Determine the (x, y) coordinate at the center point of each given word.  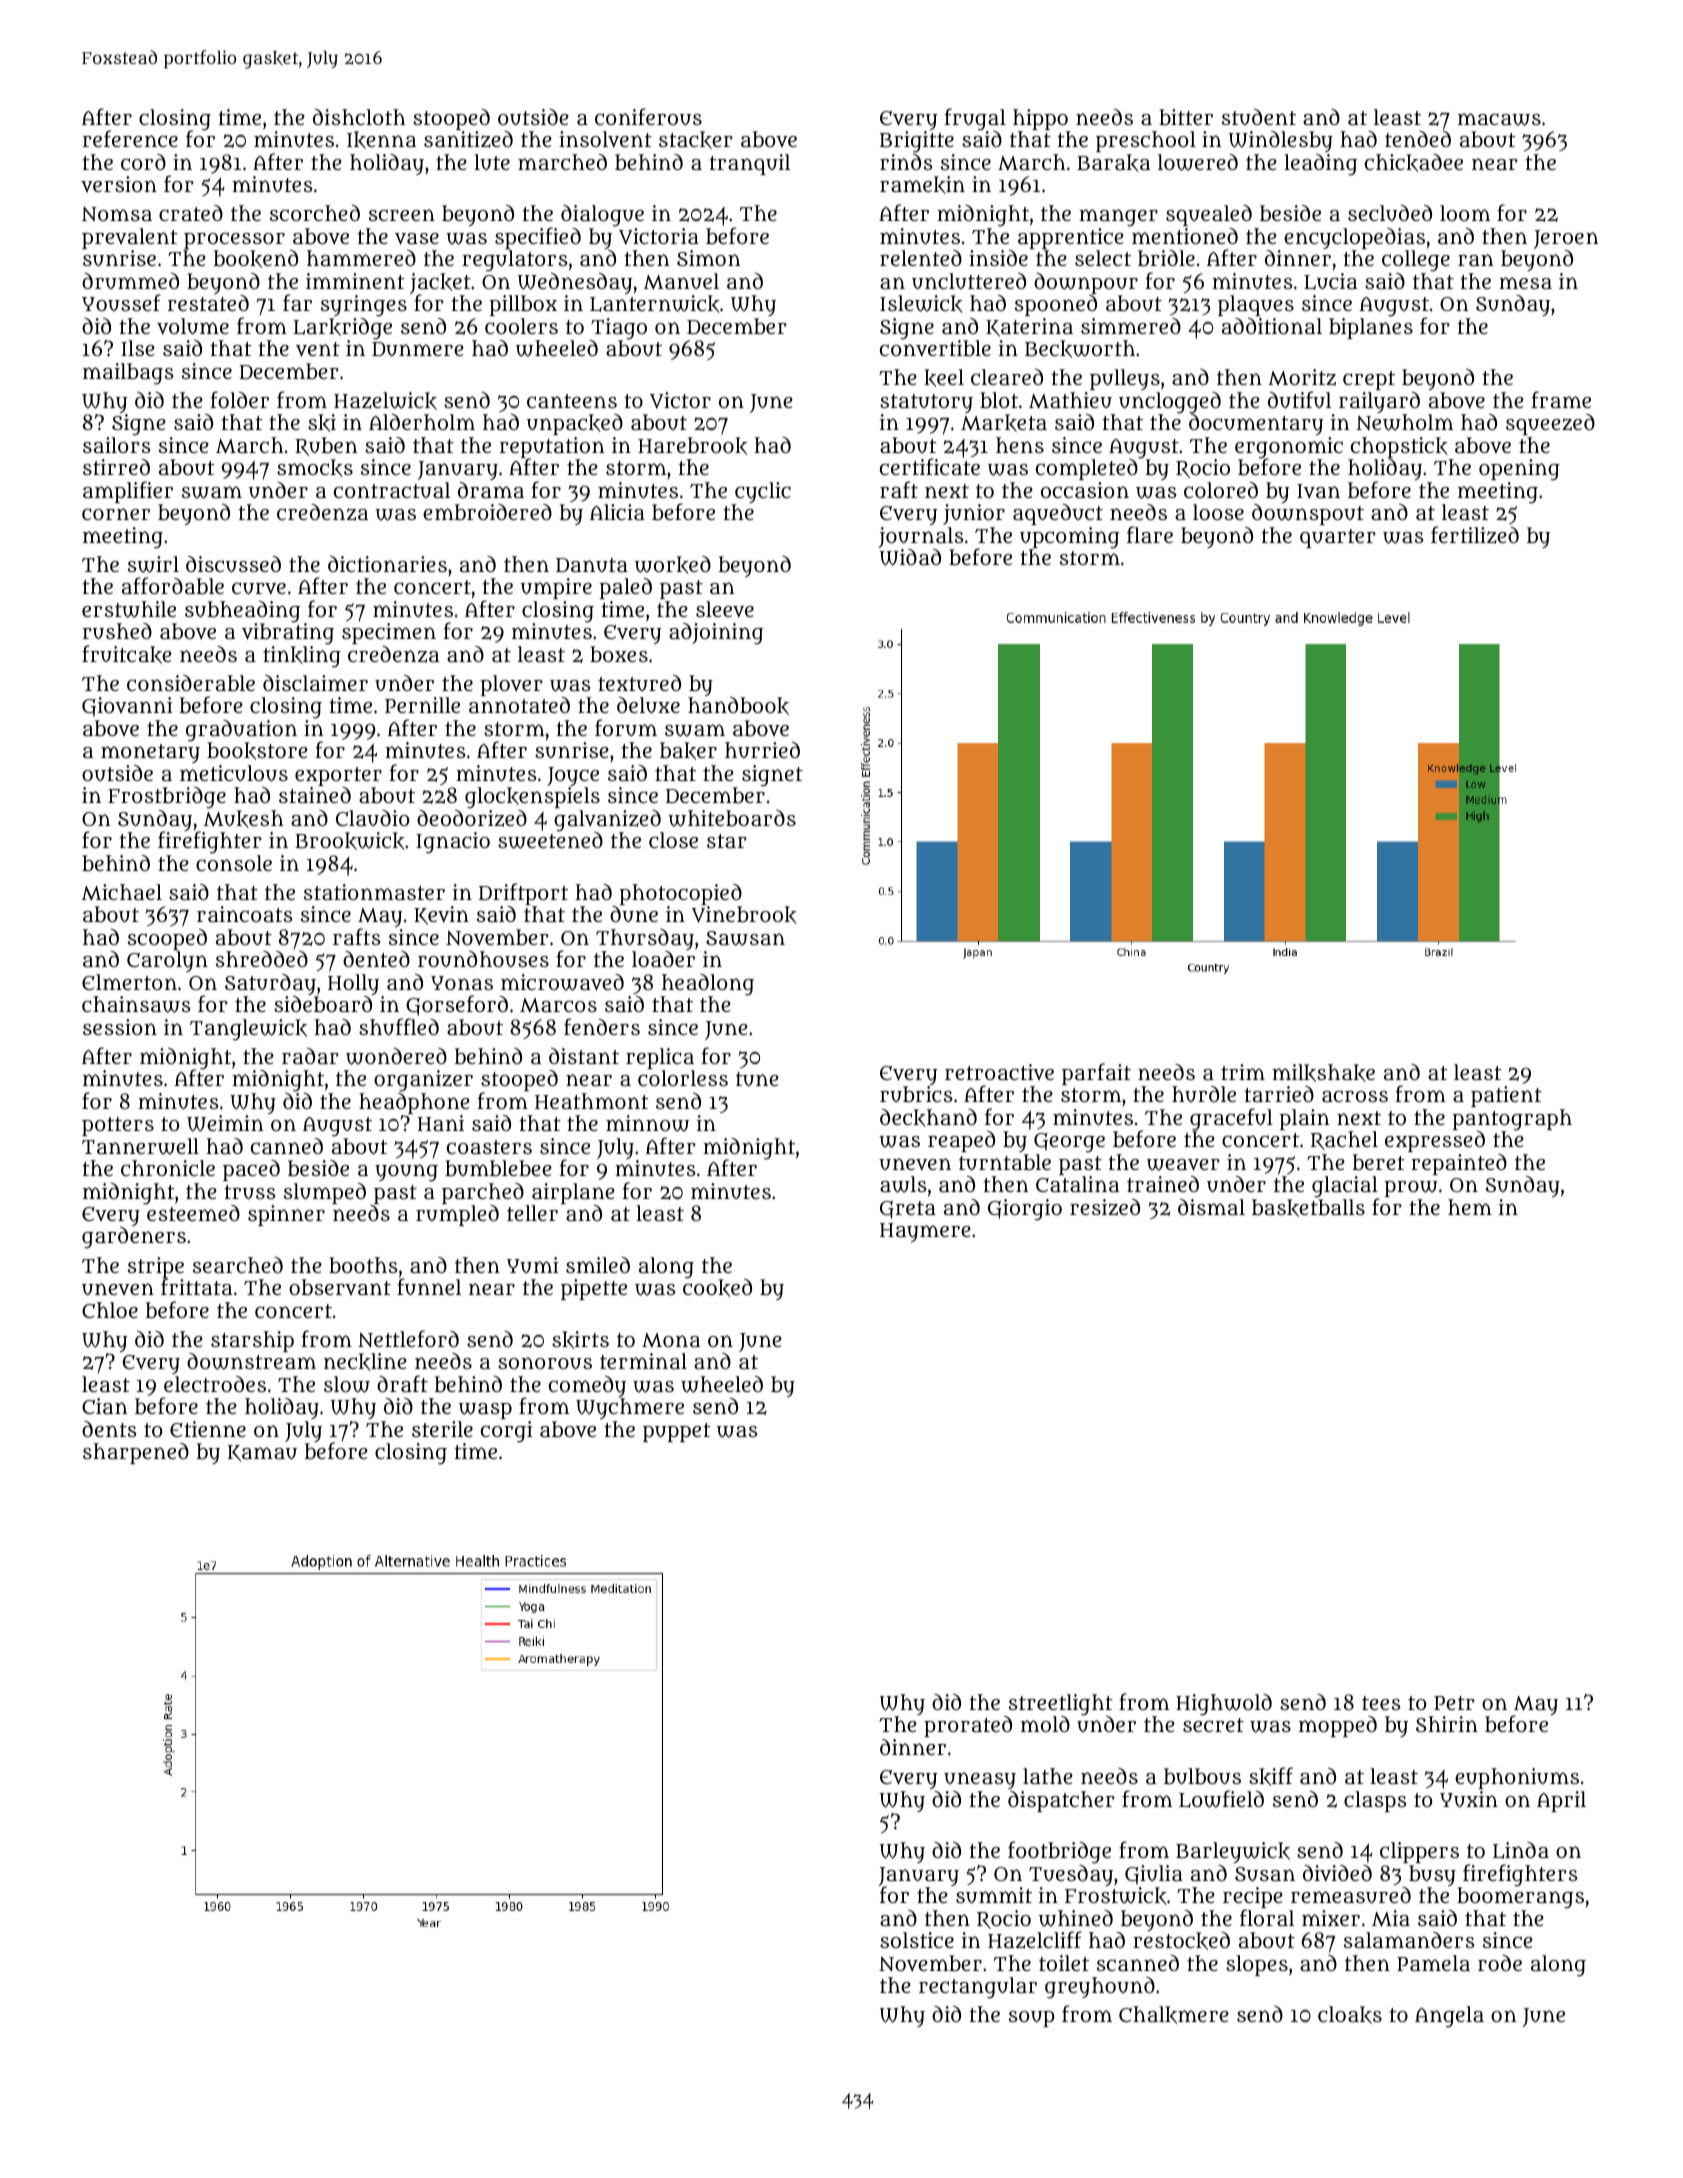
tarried (1279, 1094)
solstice (917, 1940)
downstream (251, 1361)
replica (660, 1058)
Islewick (921, 304)
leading (1321, 165)
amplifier (128, 492)
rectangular (978, 1988)
